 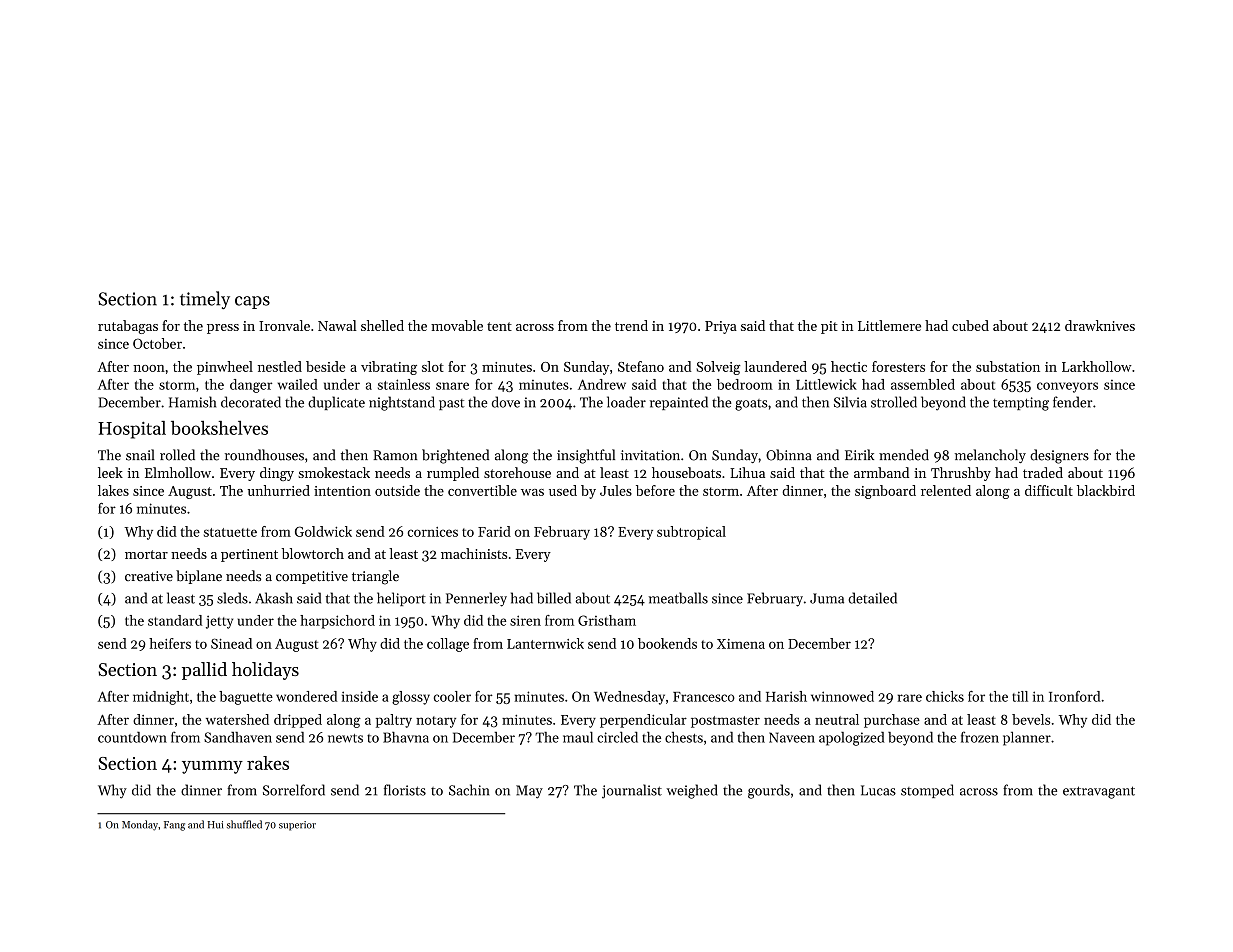 What do you see at coordinates (337, 622) in the screenshot?
I see `harpsichord` at bounding box center [337, 622].
